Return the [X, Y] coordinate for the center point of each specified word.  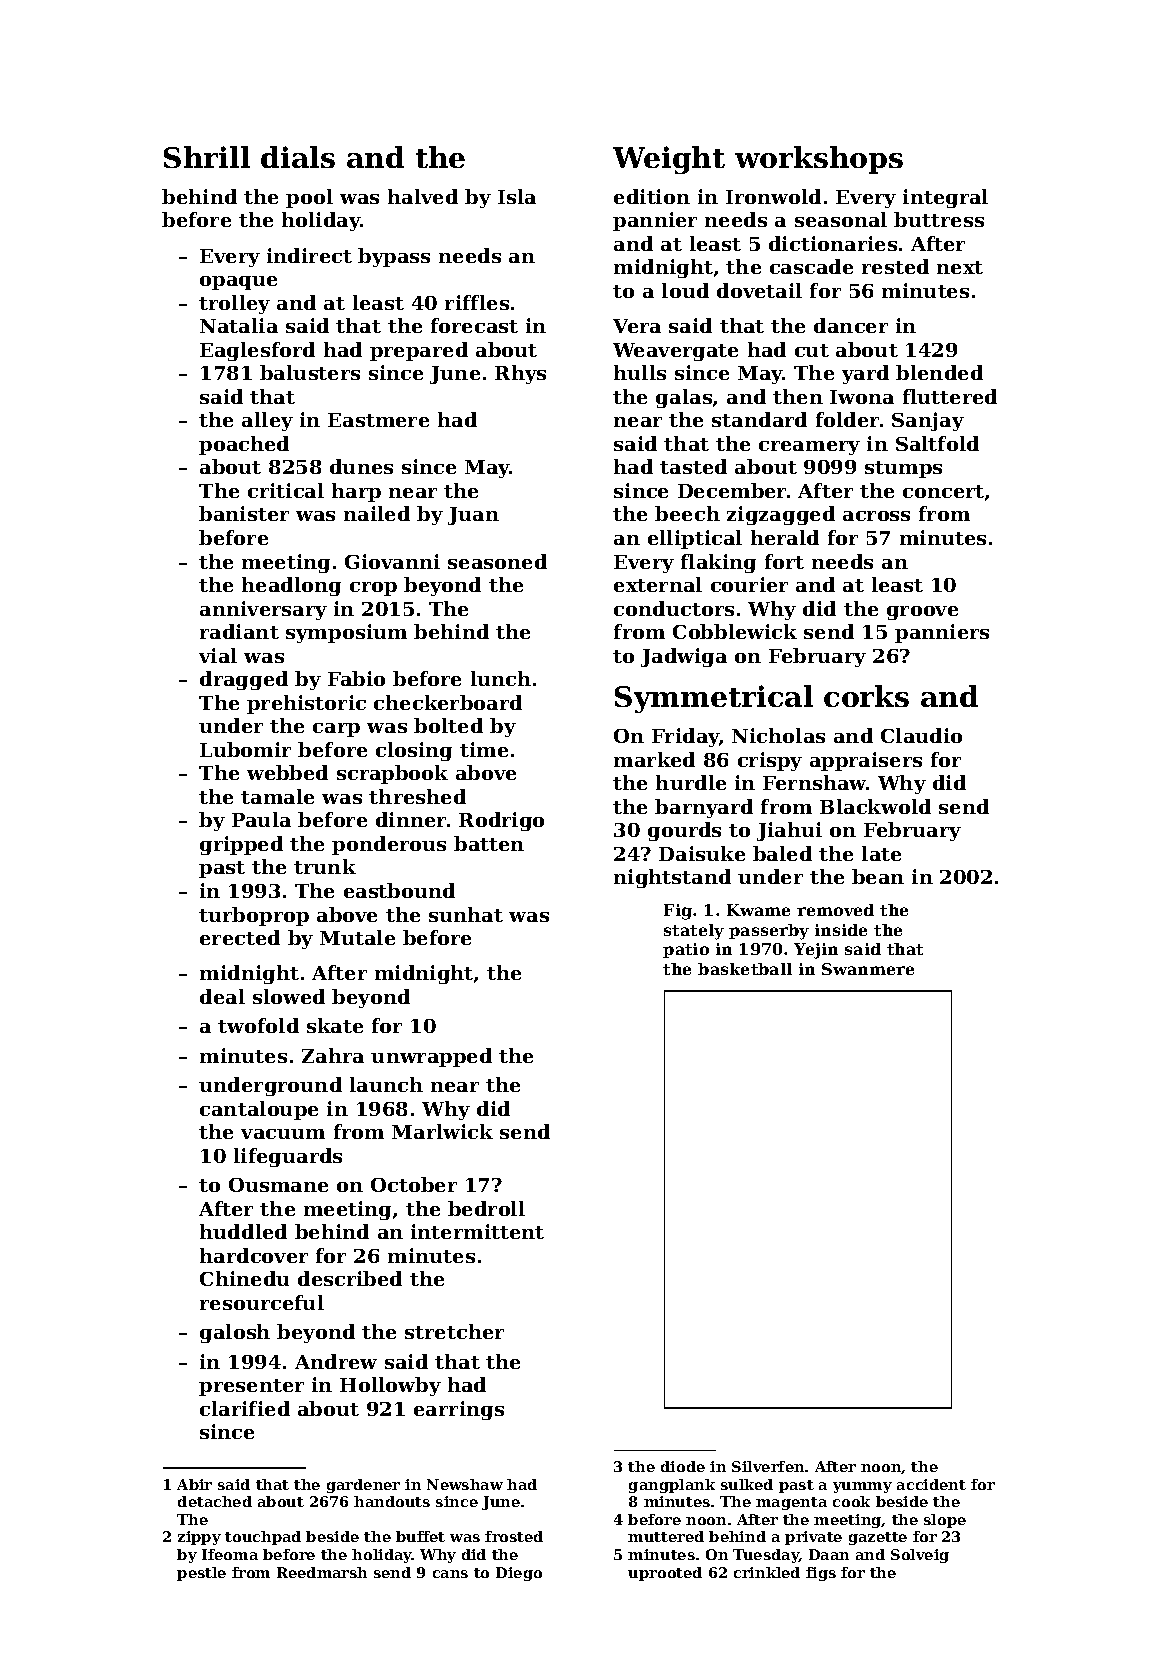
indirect [309, 255]
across [876, 516]
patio [686, 950]
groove [922, 613]
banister [244, 513]
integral [945, 198]
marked [654, 759]
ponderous [389, 845]
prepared [419, 351]
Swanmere [868, 969]
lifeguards [288, 1157]
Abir [194, 1484]
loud [685, 290]
